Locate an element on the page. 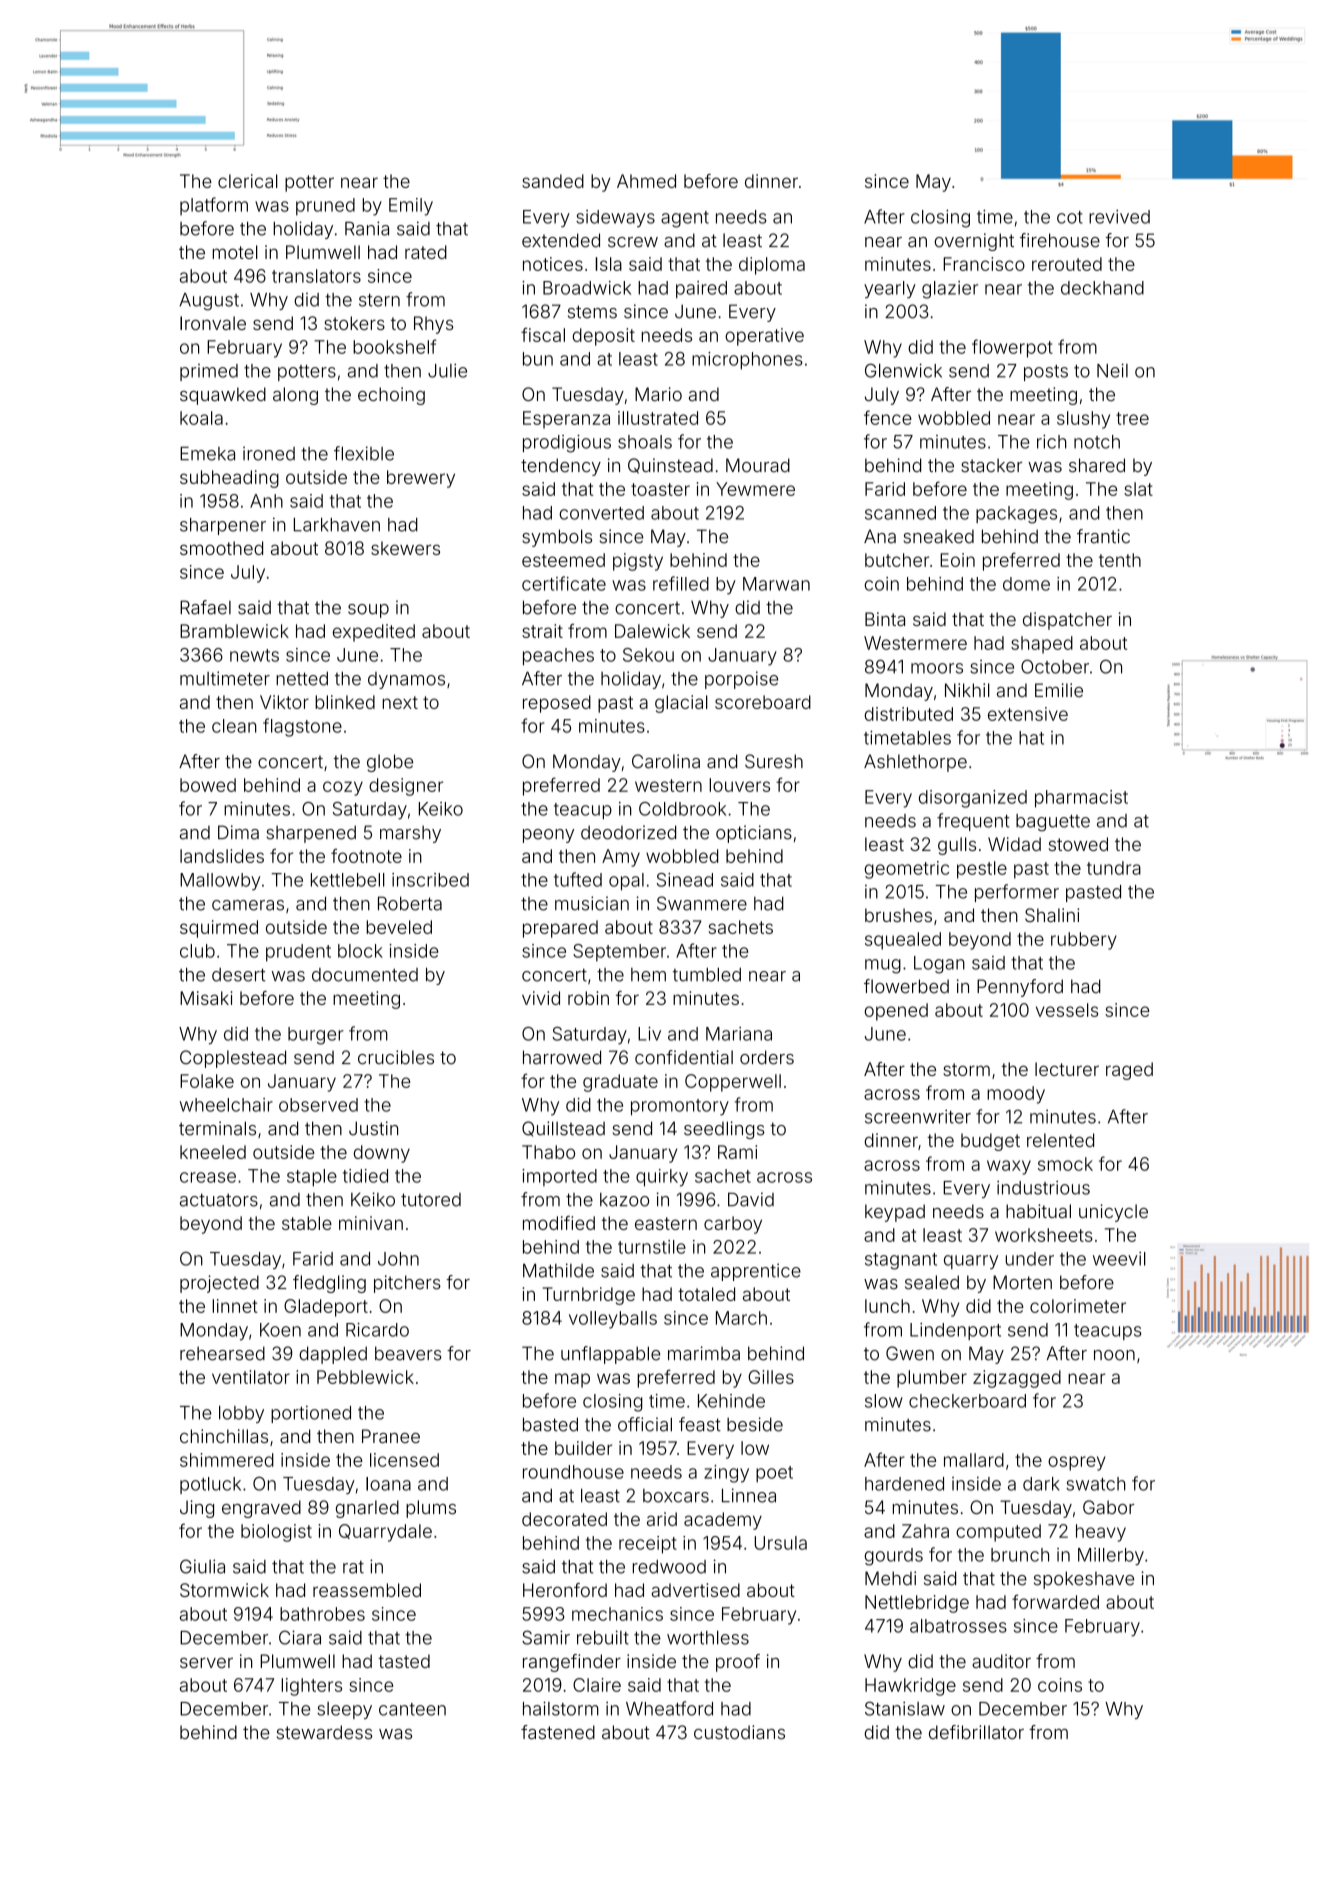  Copplestead is located at coordinates (233, 1059).
